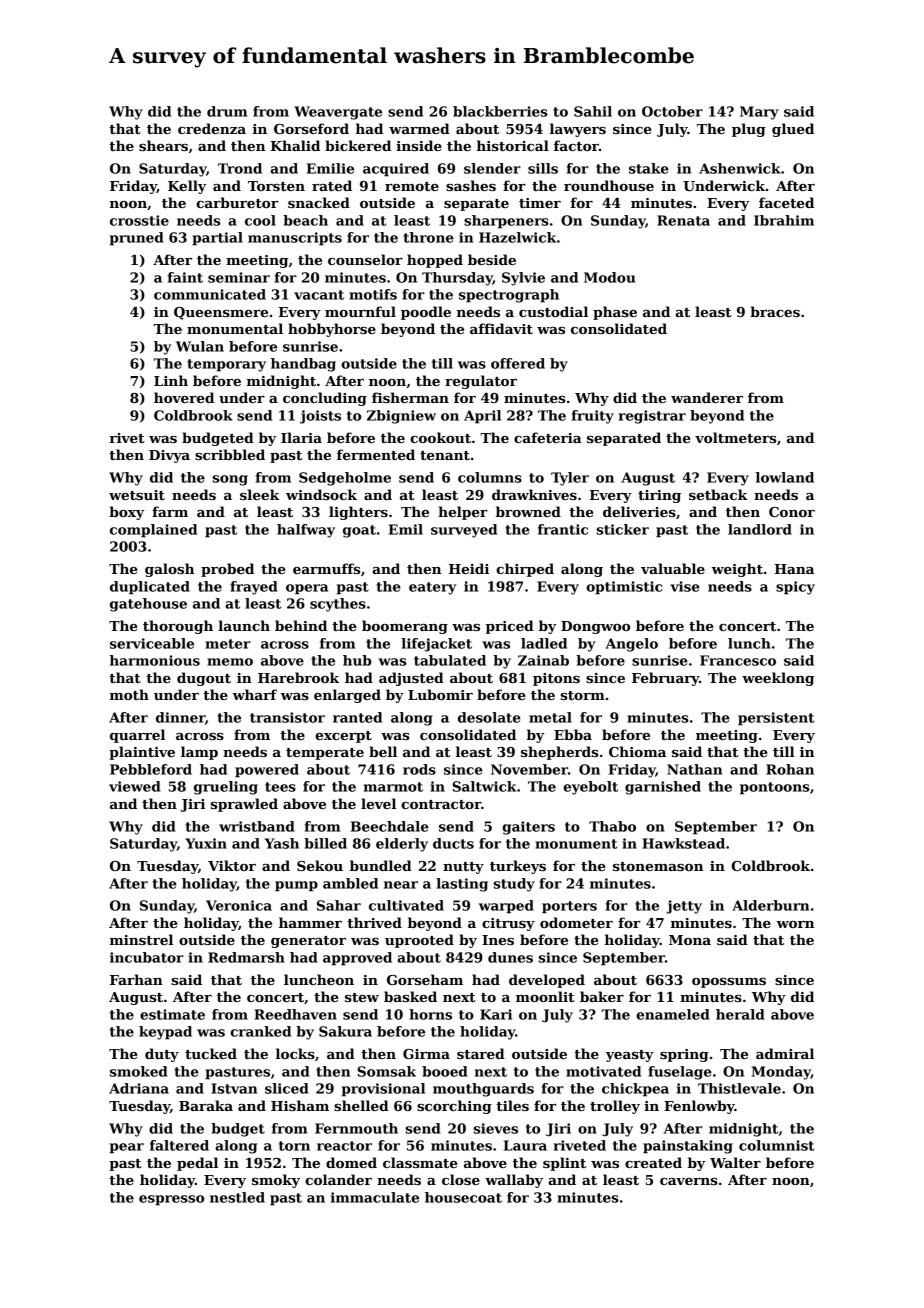 Image resolution: width=924 pixels, height=1308 pixels. I want to click on pedal, so click(197, 1164).
